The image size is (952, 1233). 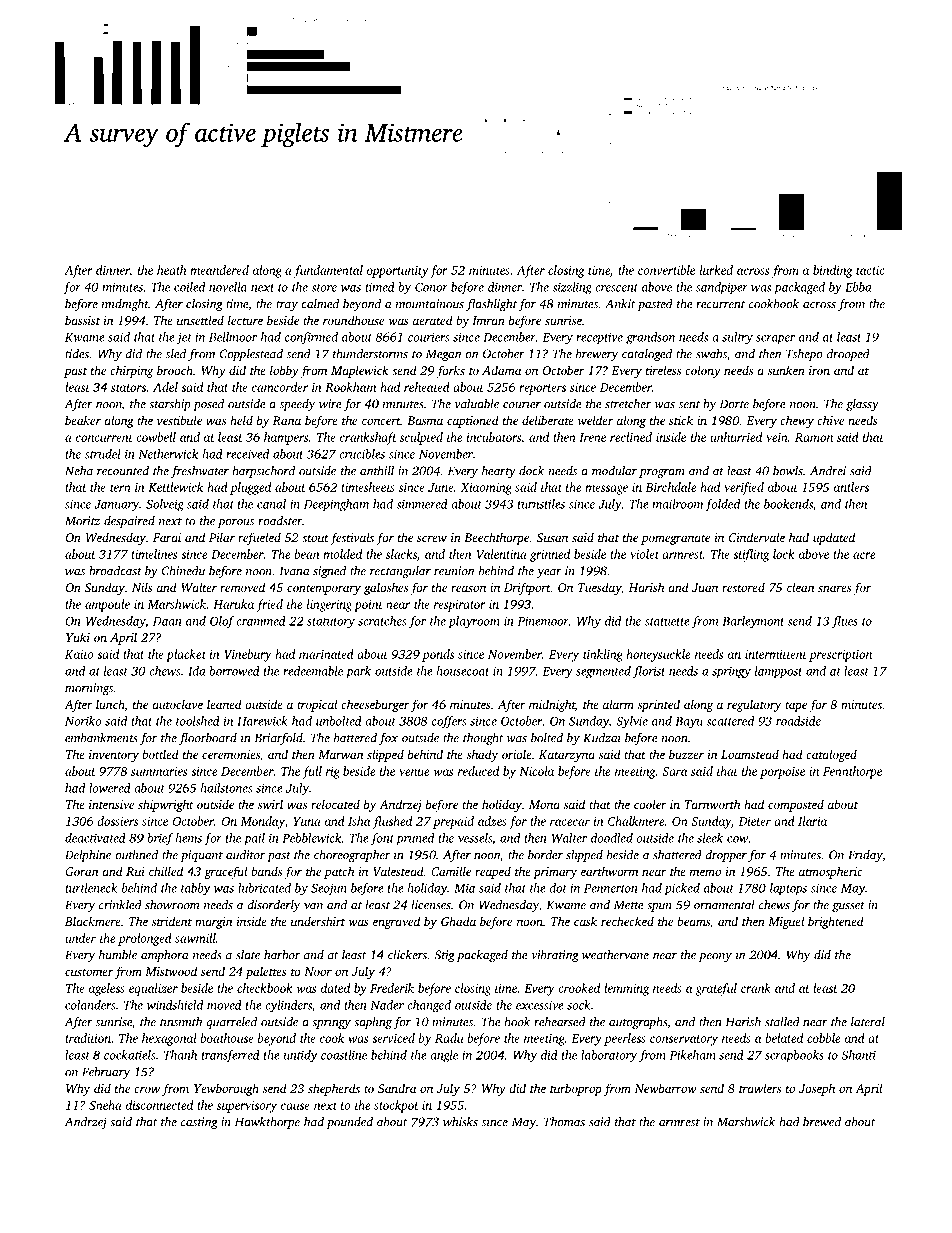 I want to click on heath, so click(x=171, y=270).
